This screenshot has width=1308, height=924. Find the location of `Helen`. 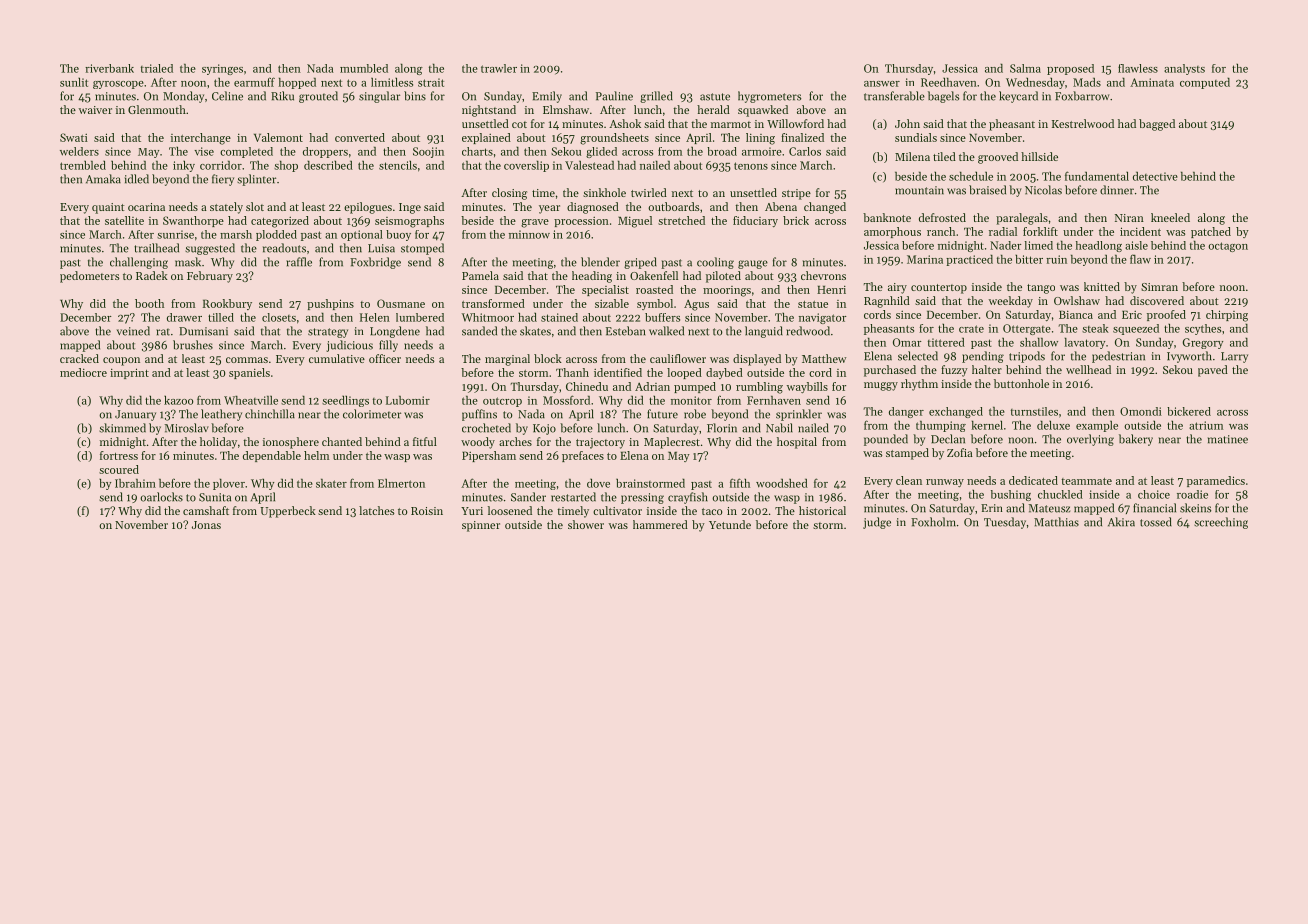

Helen is located at coordinates (375, 317).
